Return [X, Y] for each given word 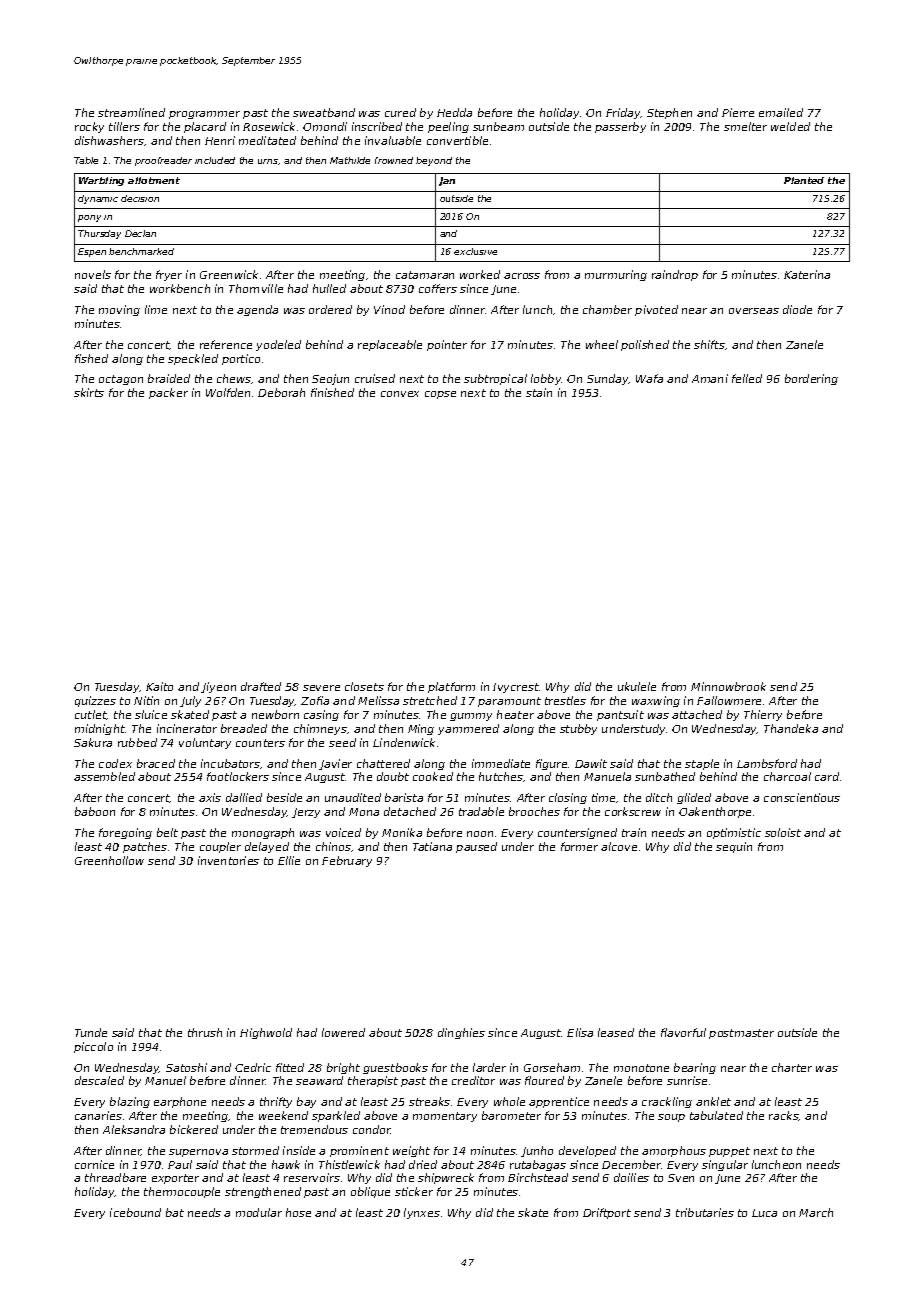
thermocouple [182, 1192]
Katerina [807, 274]
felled [747, 378]
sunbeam [498, 126]
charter [792, 1067]
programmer [204, 115]
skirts [89, 392]
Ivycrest [516, 688]
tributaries [705, 1212]
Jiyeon [218, 687]
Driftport [607, 1213]
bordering [811, 379]
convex [400, 394]
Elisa [580, 1032]
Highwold [266, 1033]
